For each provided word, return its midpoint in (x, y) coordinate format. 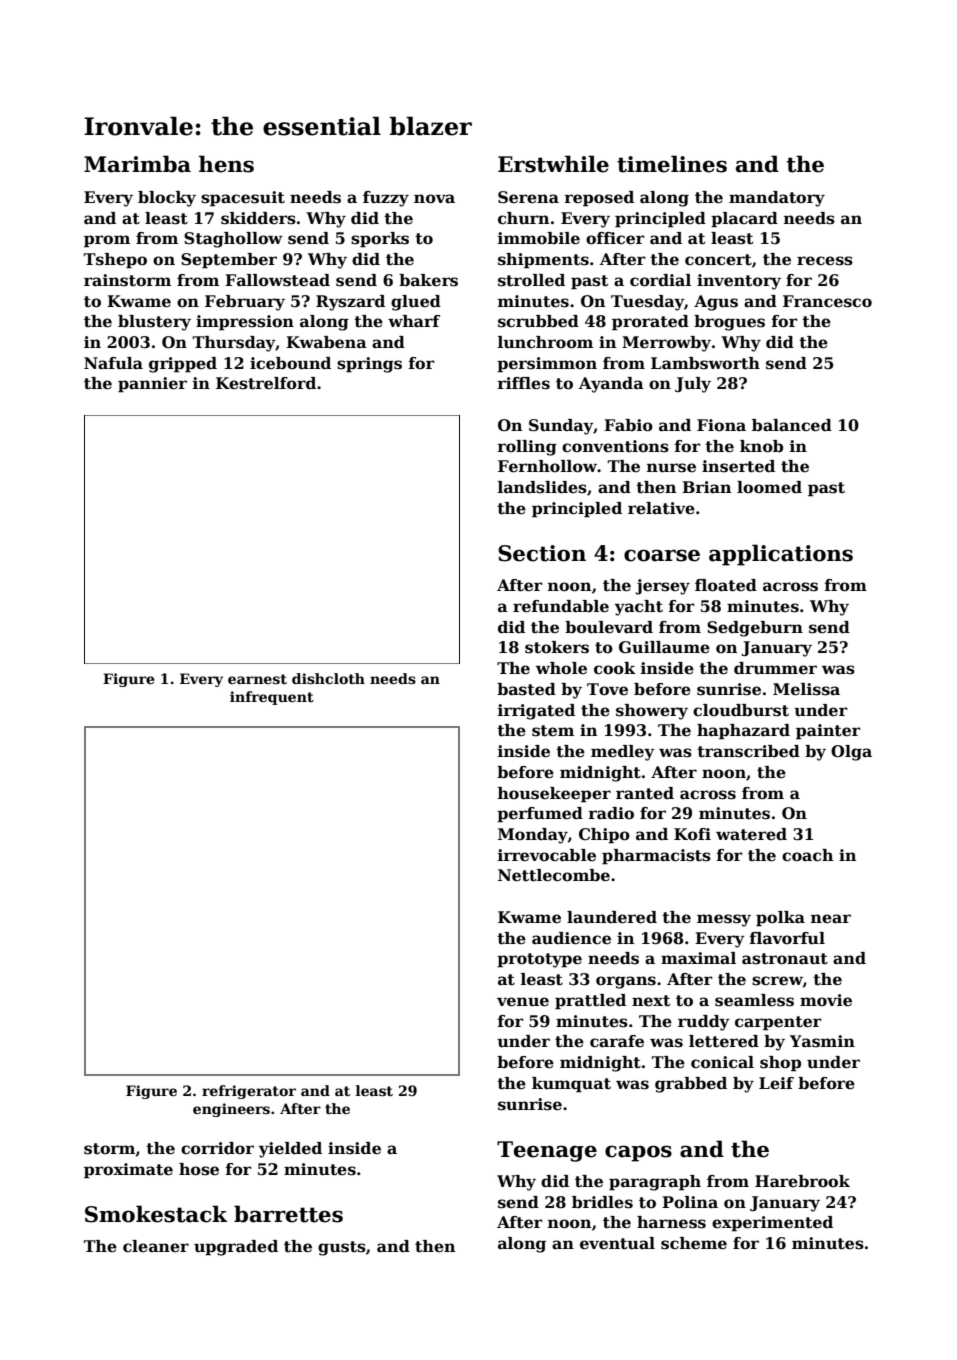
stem (553, 731)
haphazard (743, 732)
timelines (672, 164)
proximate (128, 1171)
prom (107, 241)
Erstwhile (553, 164)
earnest (257, 679)
